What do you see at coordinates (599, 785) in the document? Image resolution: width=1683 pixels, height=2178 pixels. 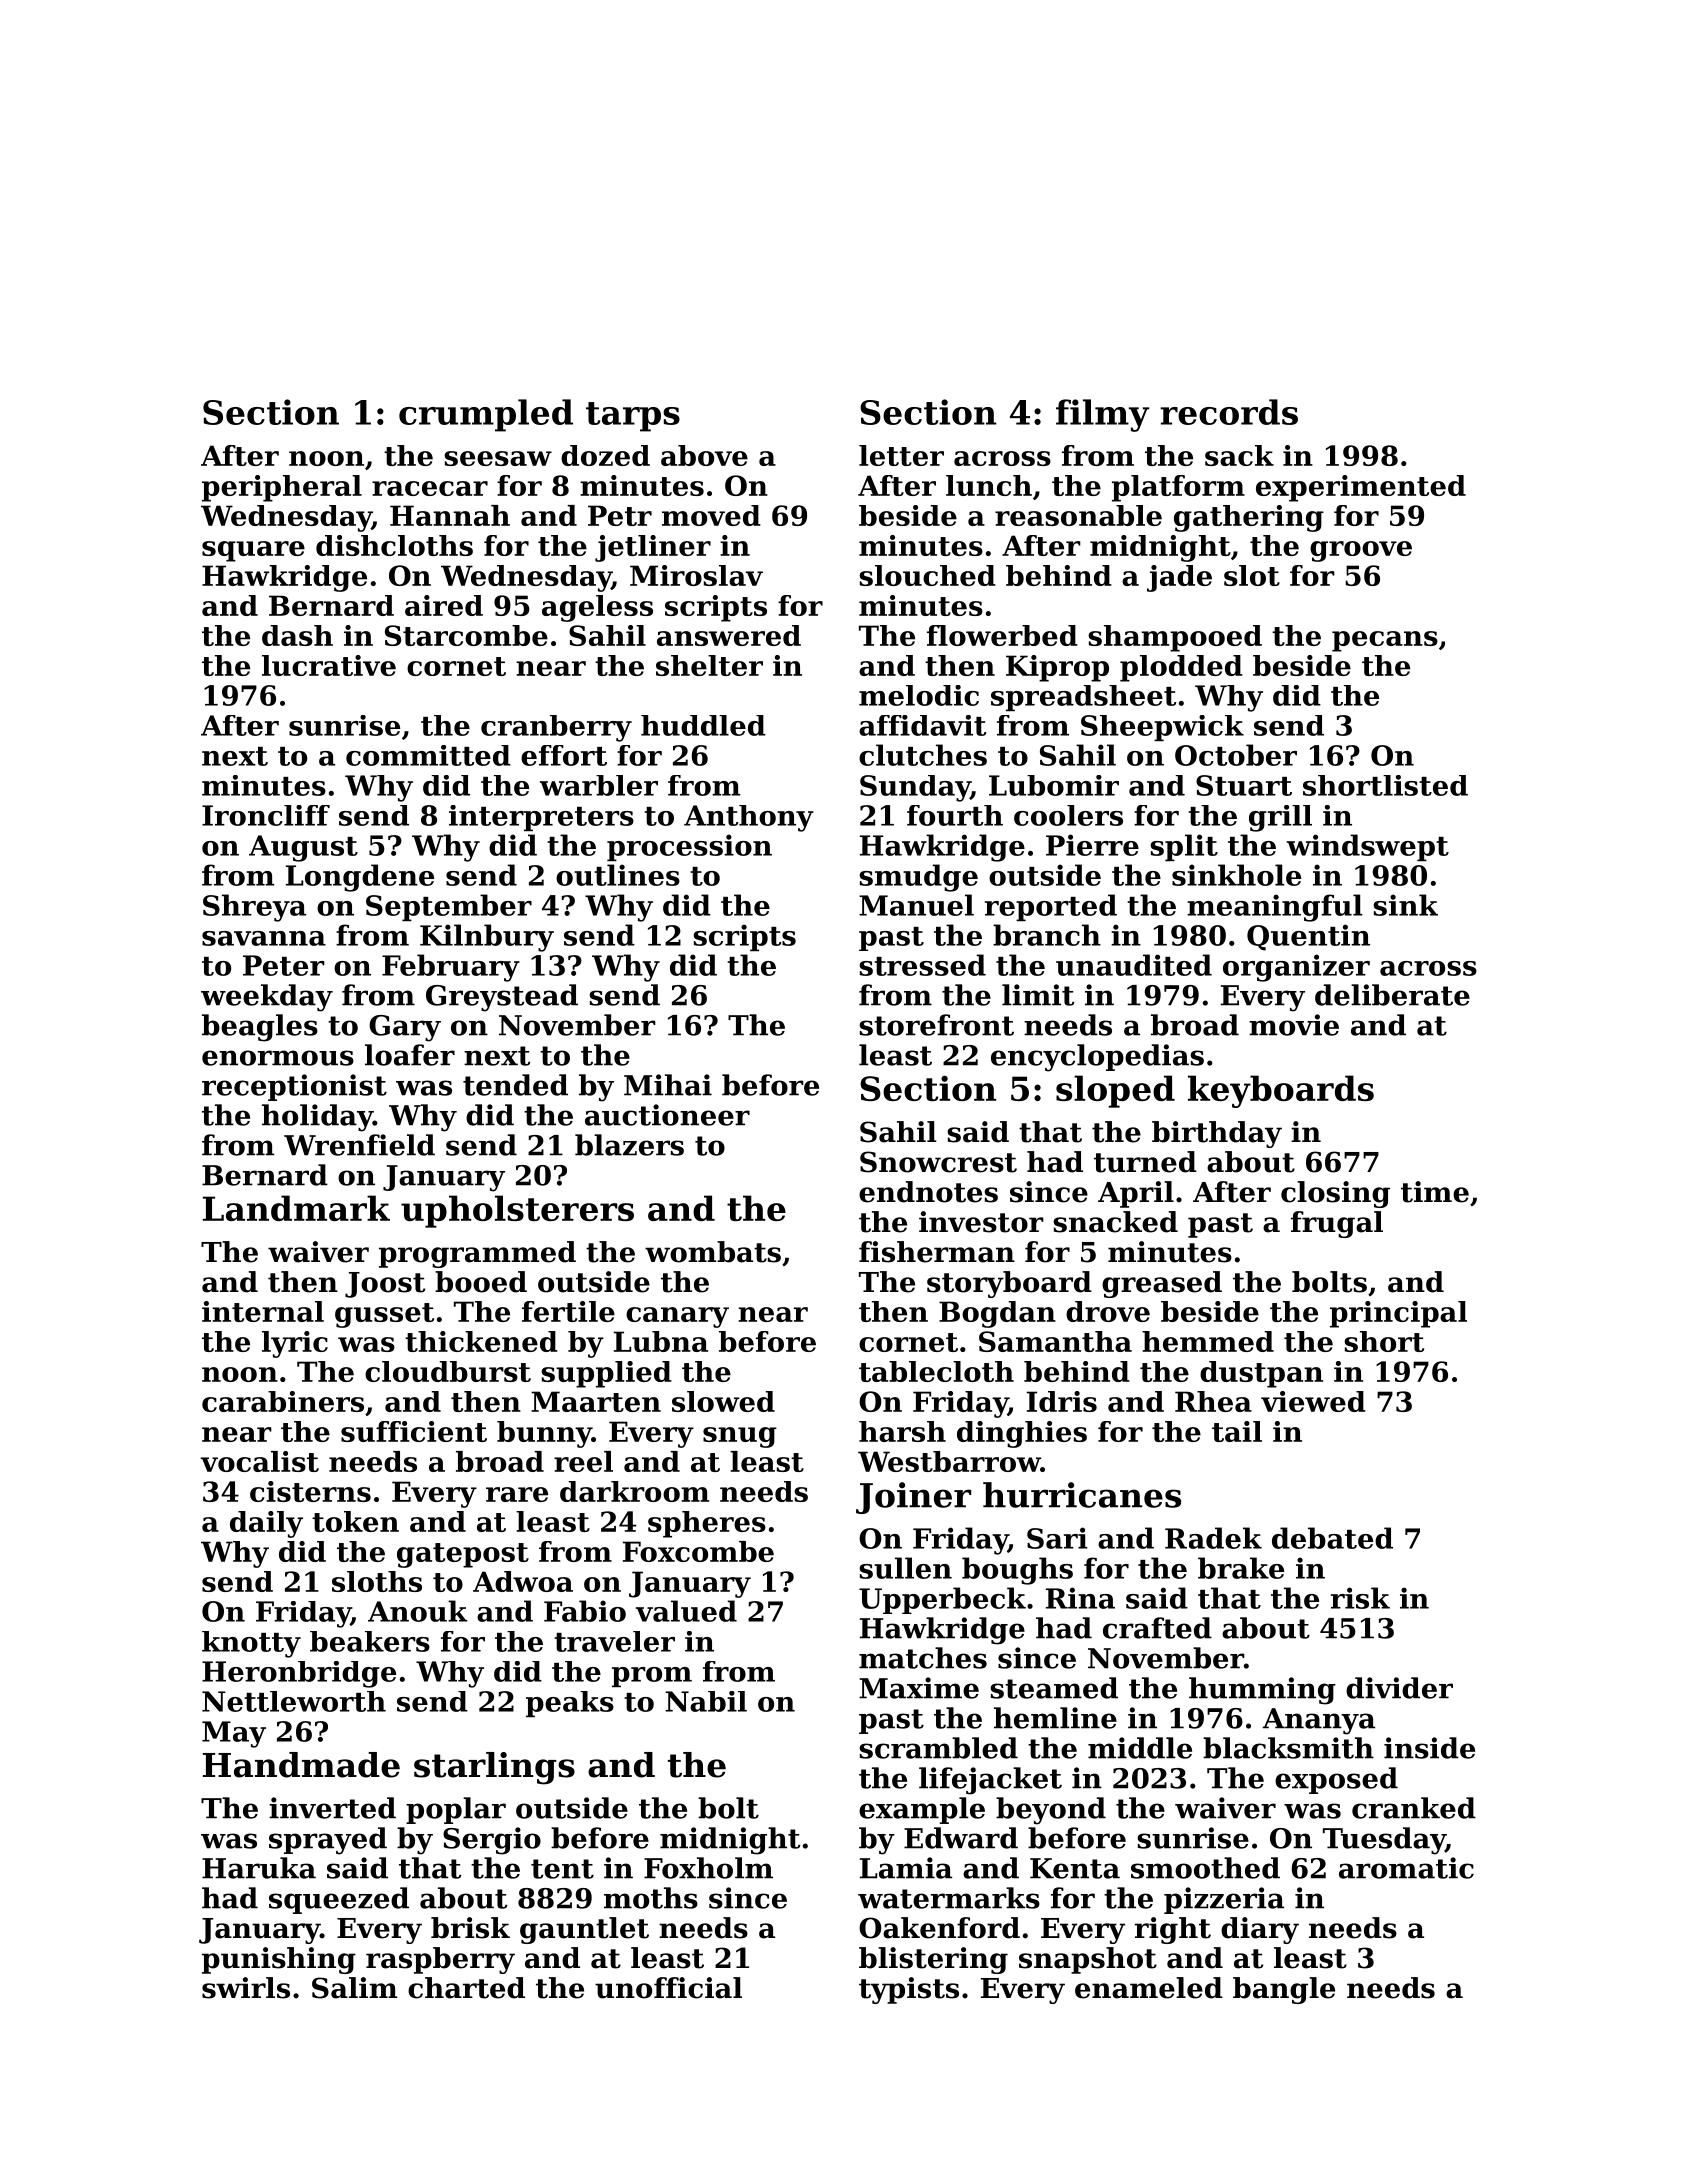 I see `warbler` at bounding box center [599, 785].
